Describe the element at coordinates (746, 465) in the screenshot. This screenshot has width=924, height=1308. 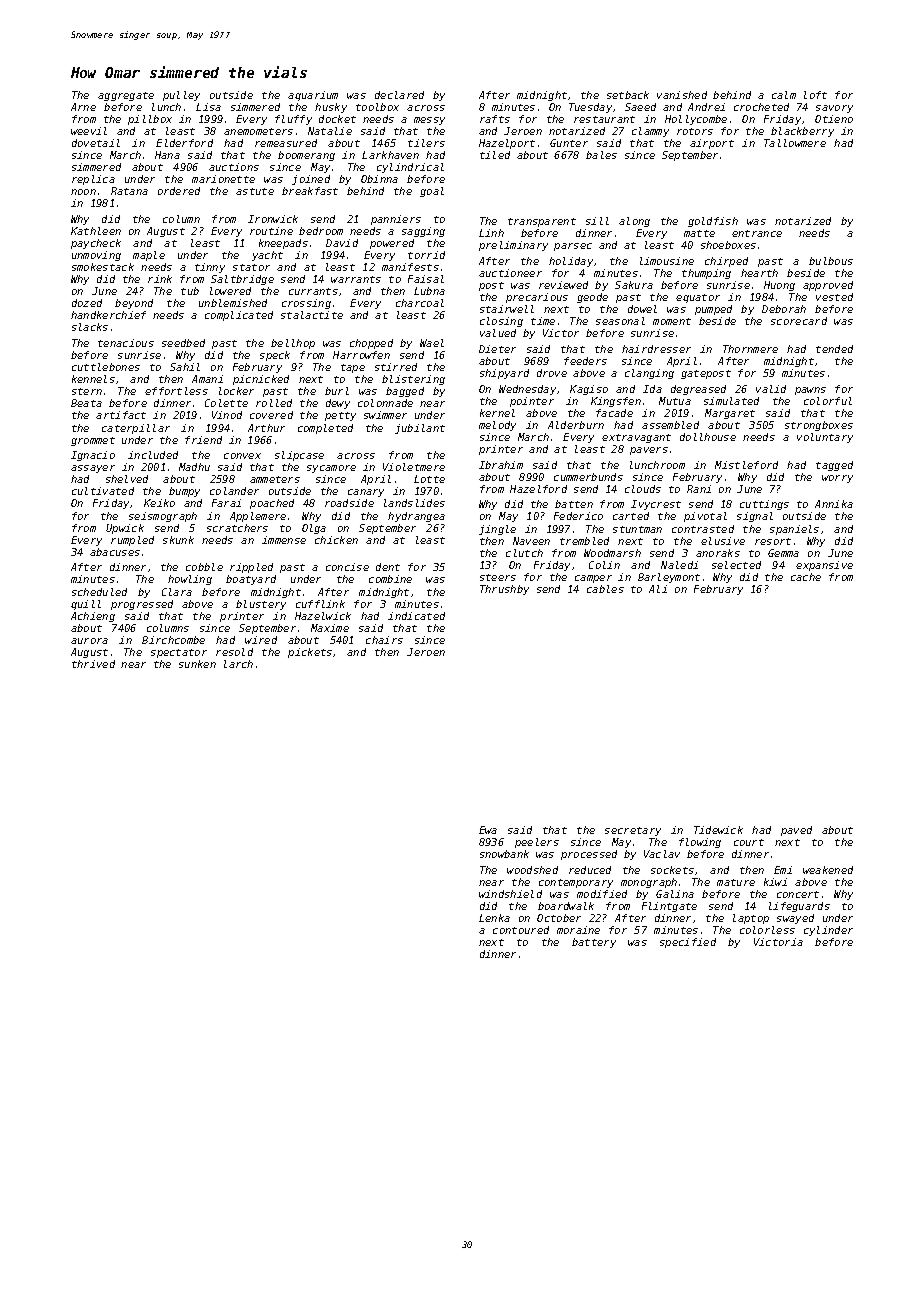
I see `Mistleford` at that location.
